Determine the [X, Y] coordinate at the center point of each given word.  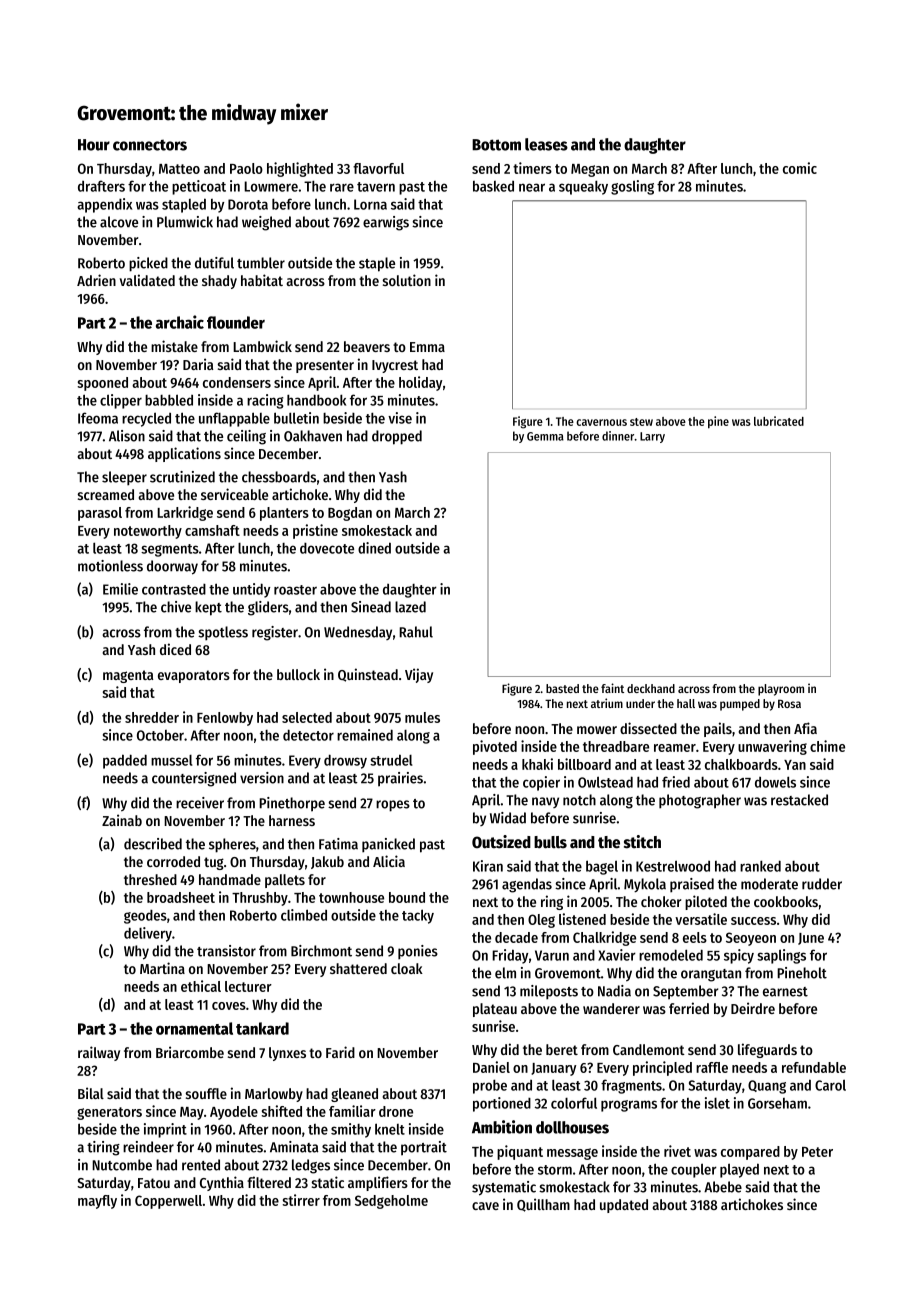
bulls [550, 842]
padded [125, 761]
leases [546, 144]
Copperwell [168, 1202]
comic [800, 168]
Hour [94, 145]
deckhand [651, 688]
